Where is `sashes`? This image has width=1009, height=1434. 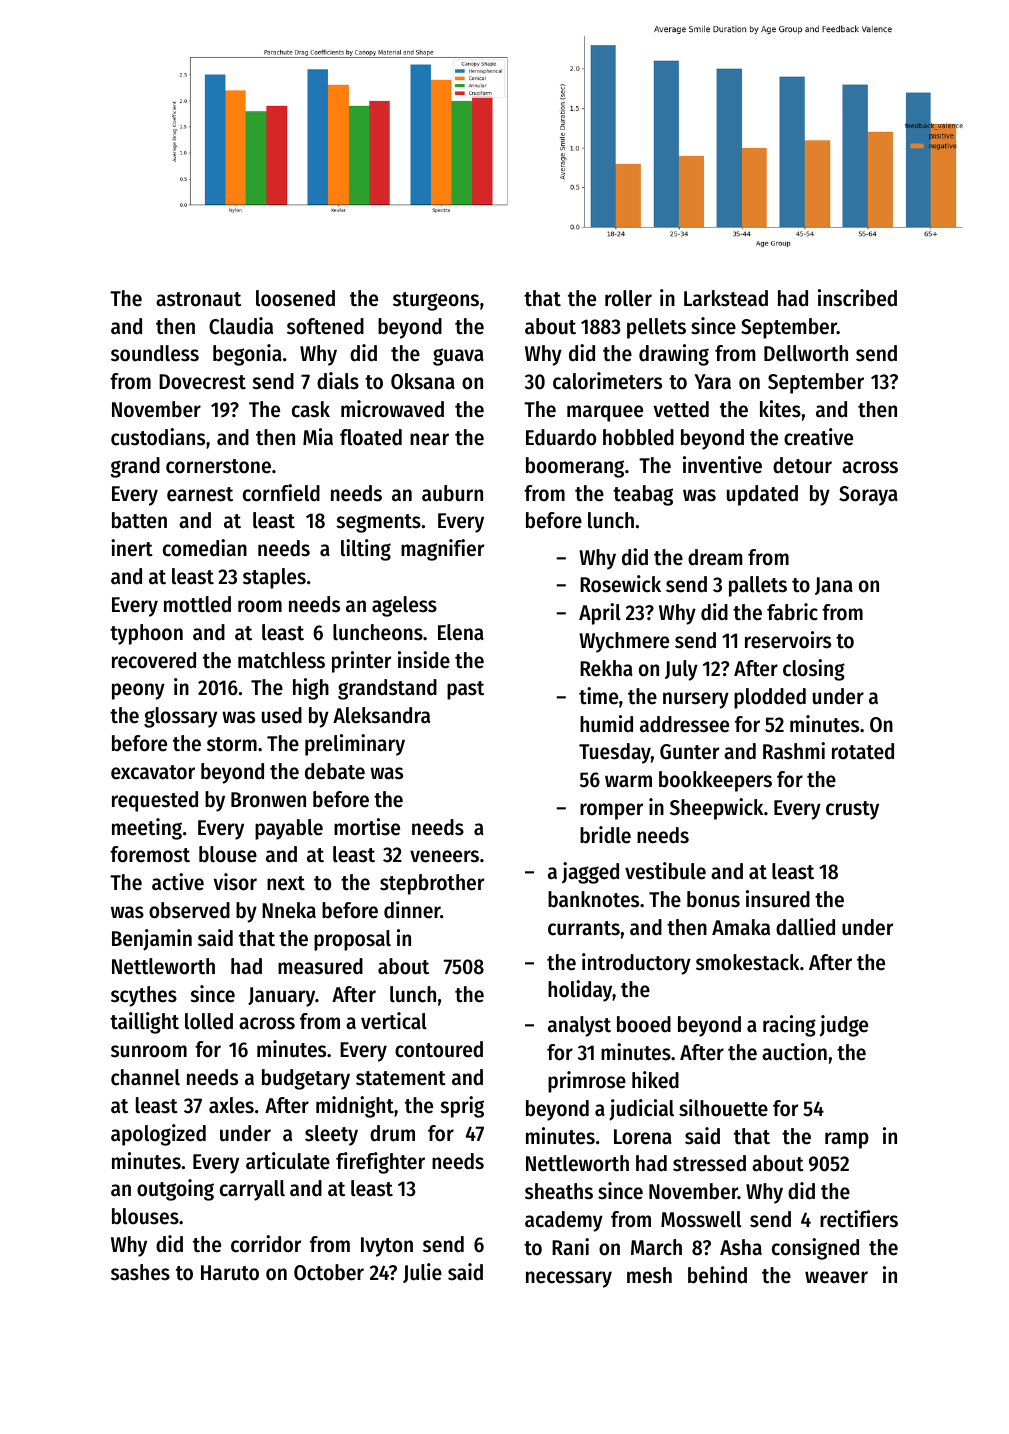 sashes is located at coordinates (140, 1272).
